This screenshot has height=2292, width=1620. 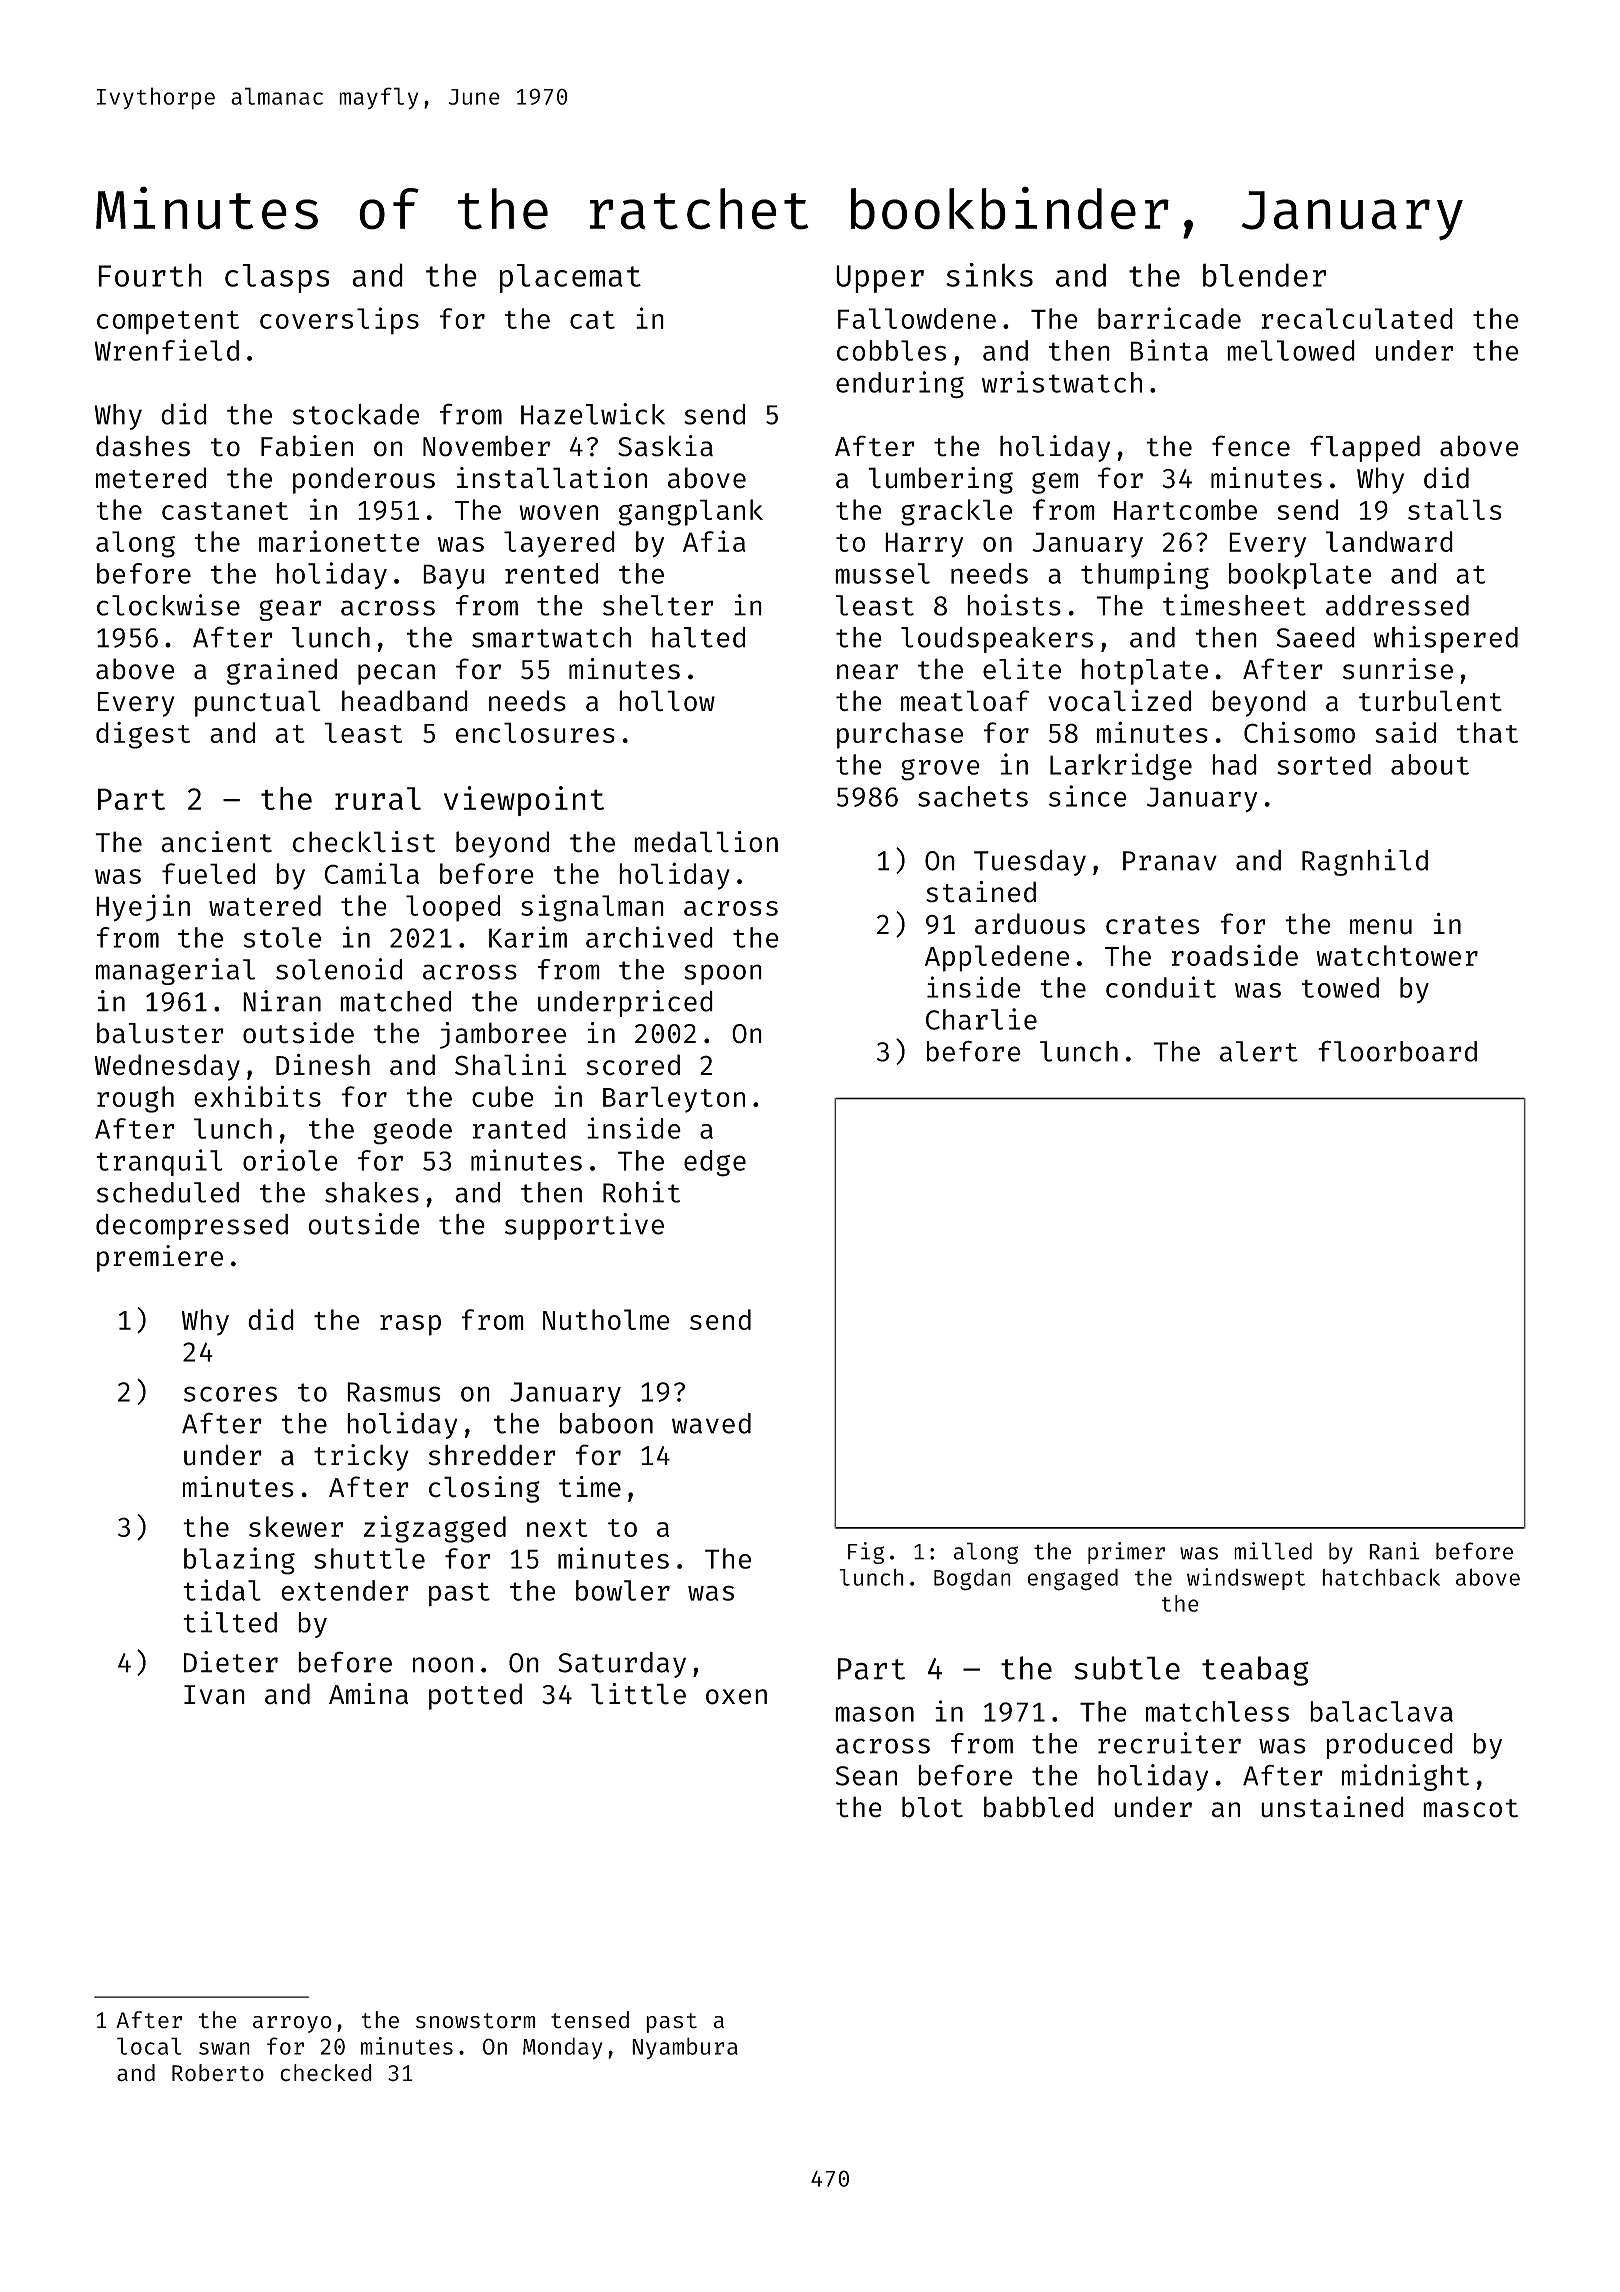 I want to click on Dieter, so click(x=231, y=1662).
